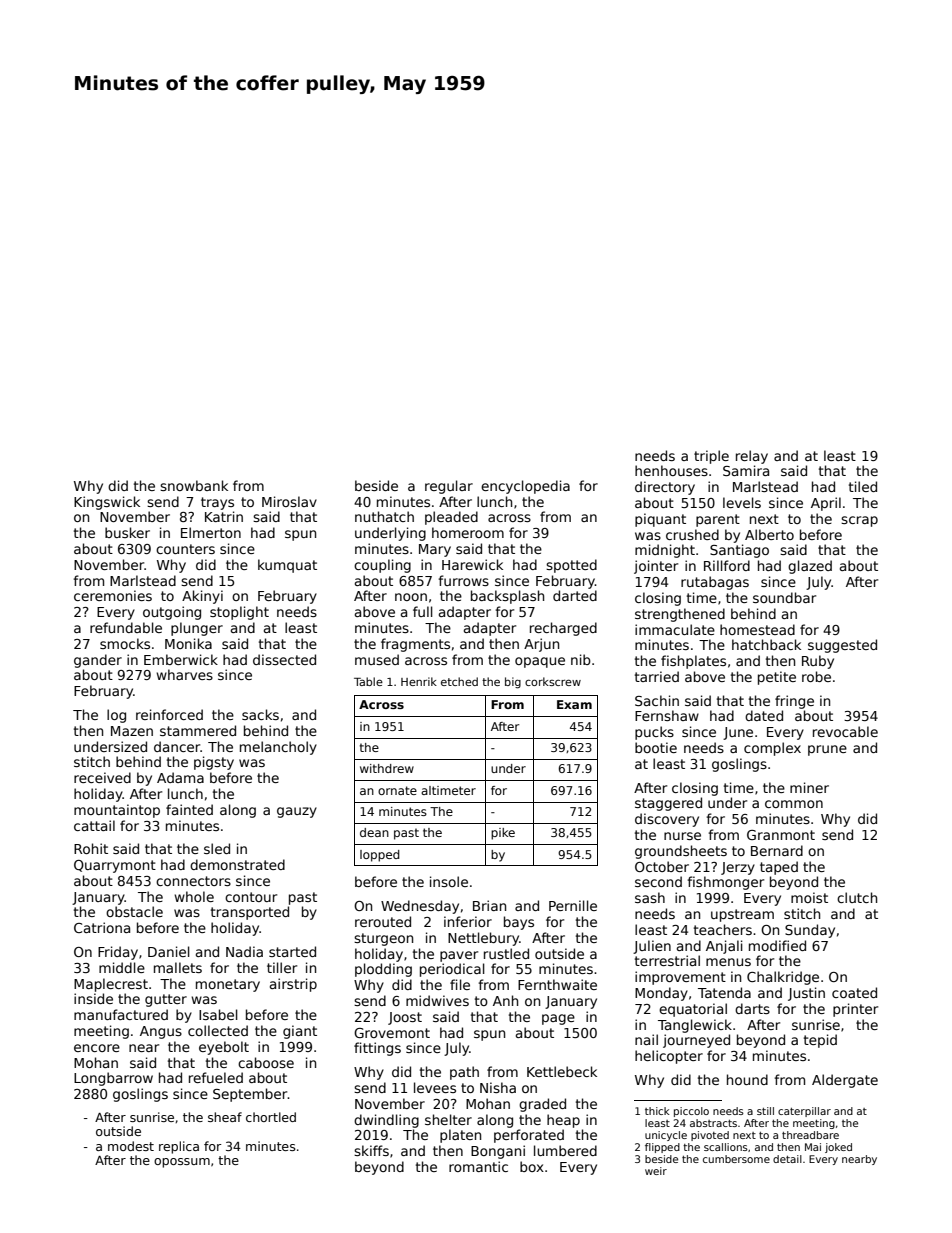 The width and height of the page is (952, 1233). Describe the element at coordinates (842, 646) in the page. I see `suggested` at that location.
